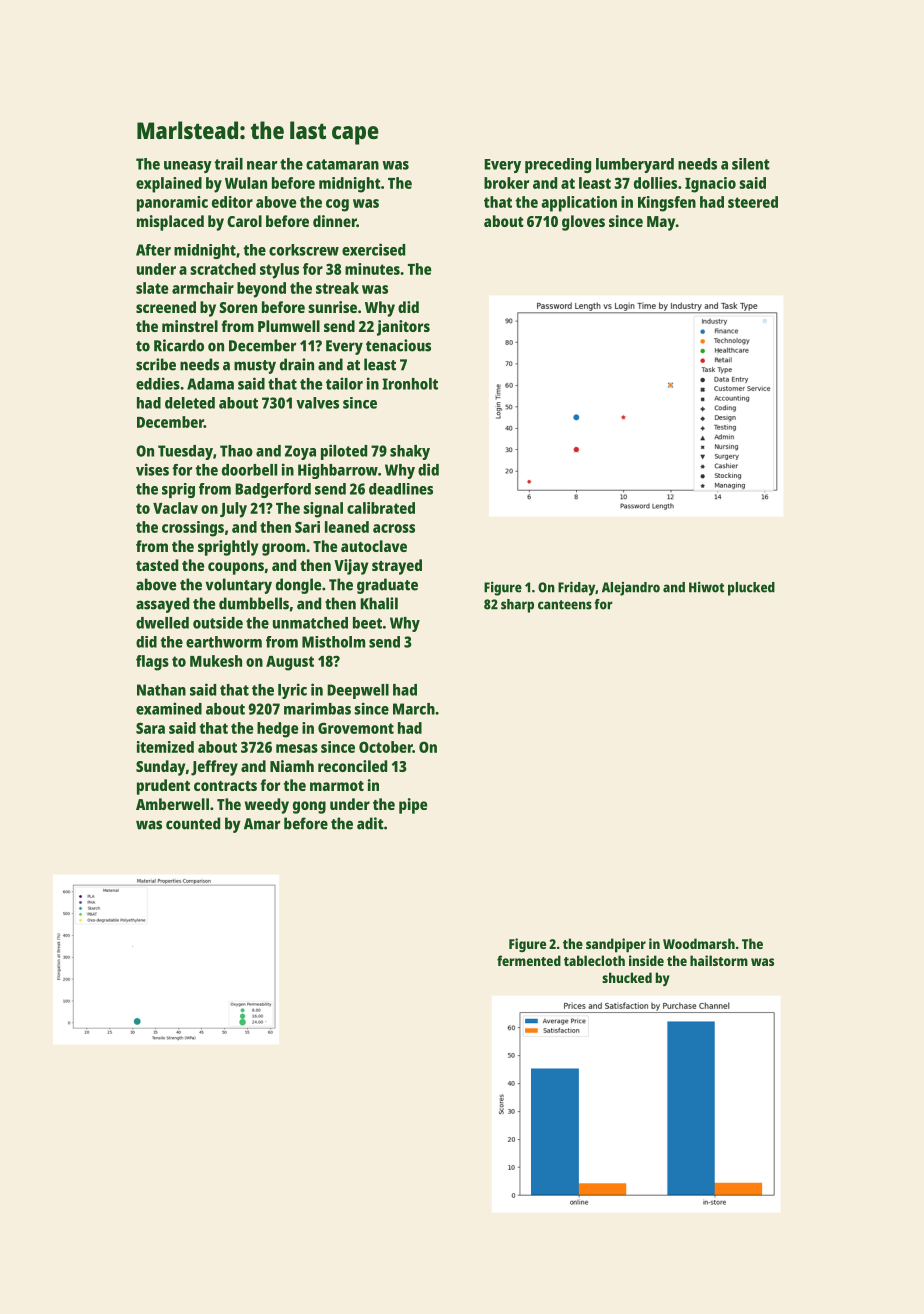  What do you see at coordinates (193, 823) in the screenshot?
I see `counted` at bounding box center [193, 823].
